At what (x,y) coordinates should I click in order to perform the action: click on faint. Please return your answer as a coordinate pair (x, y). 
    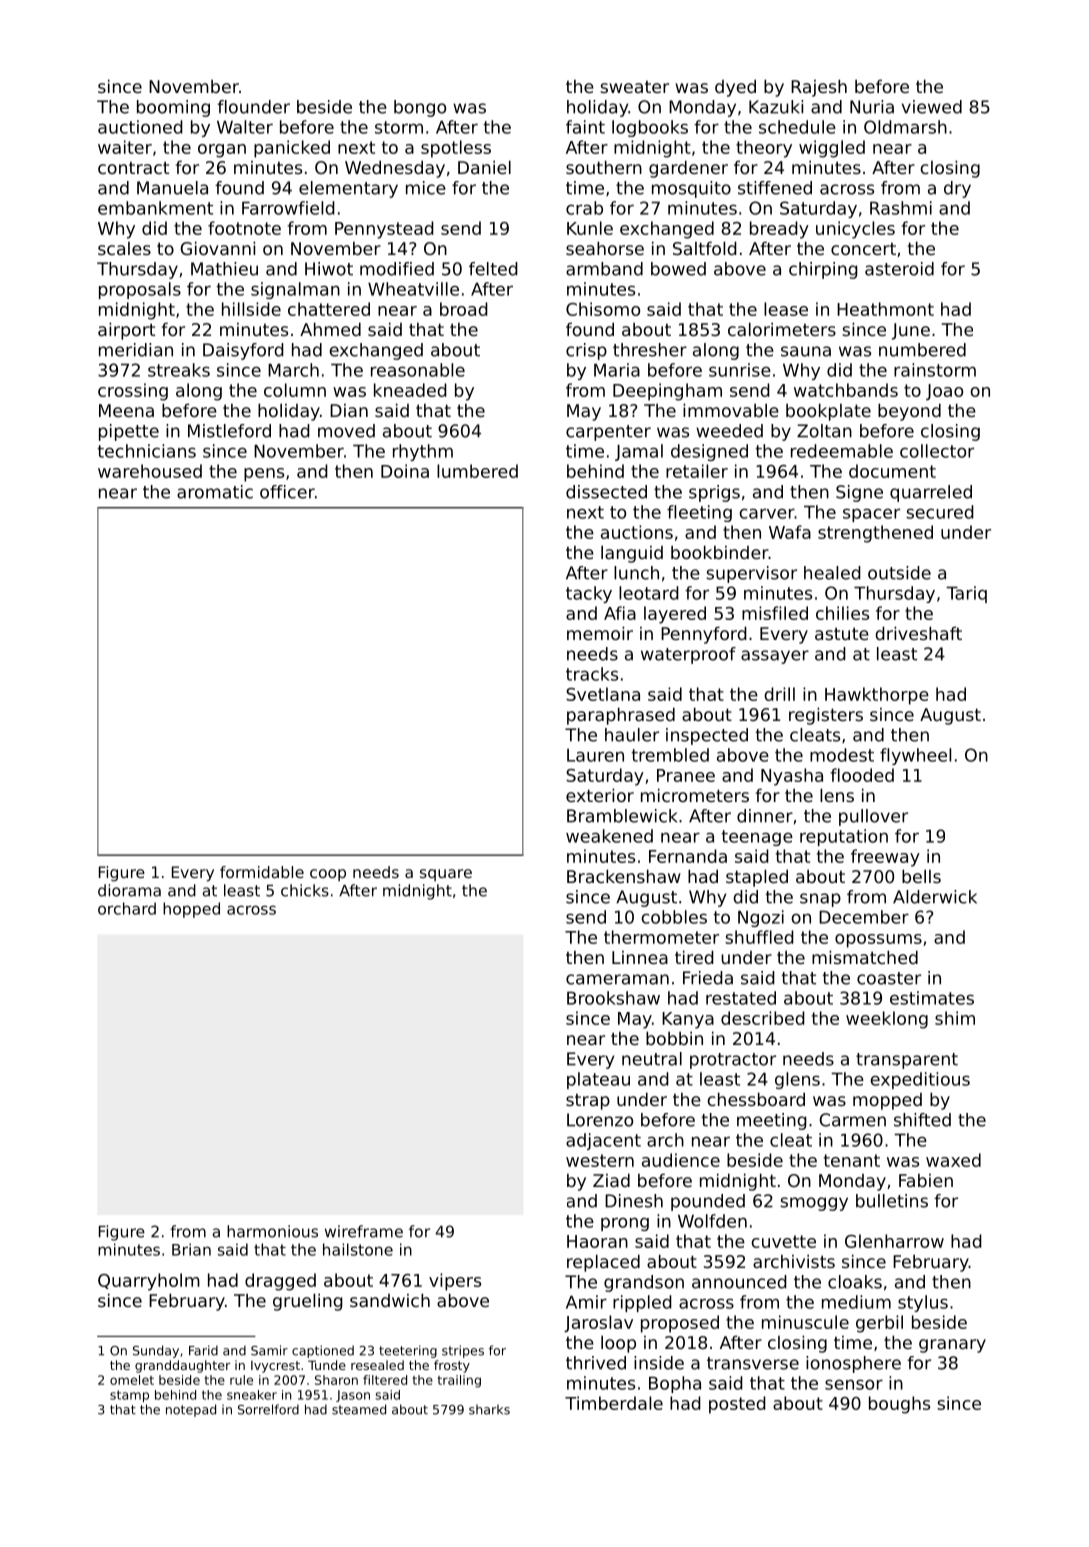
    Looking at the image, I should click on (585, 127).
